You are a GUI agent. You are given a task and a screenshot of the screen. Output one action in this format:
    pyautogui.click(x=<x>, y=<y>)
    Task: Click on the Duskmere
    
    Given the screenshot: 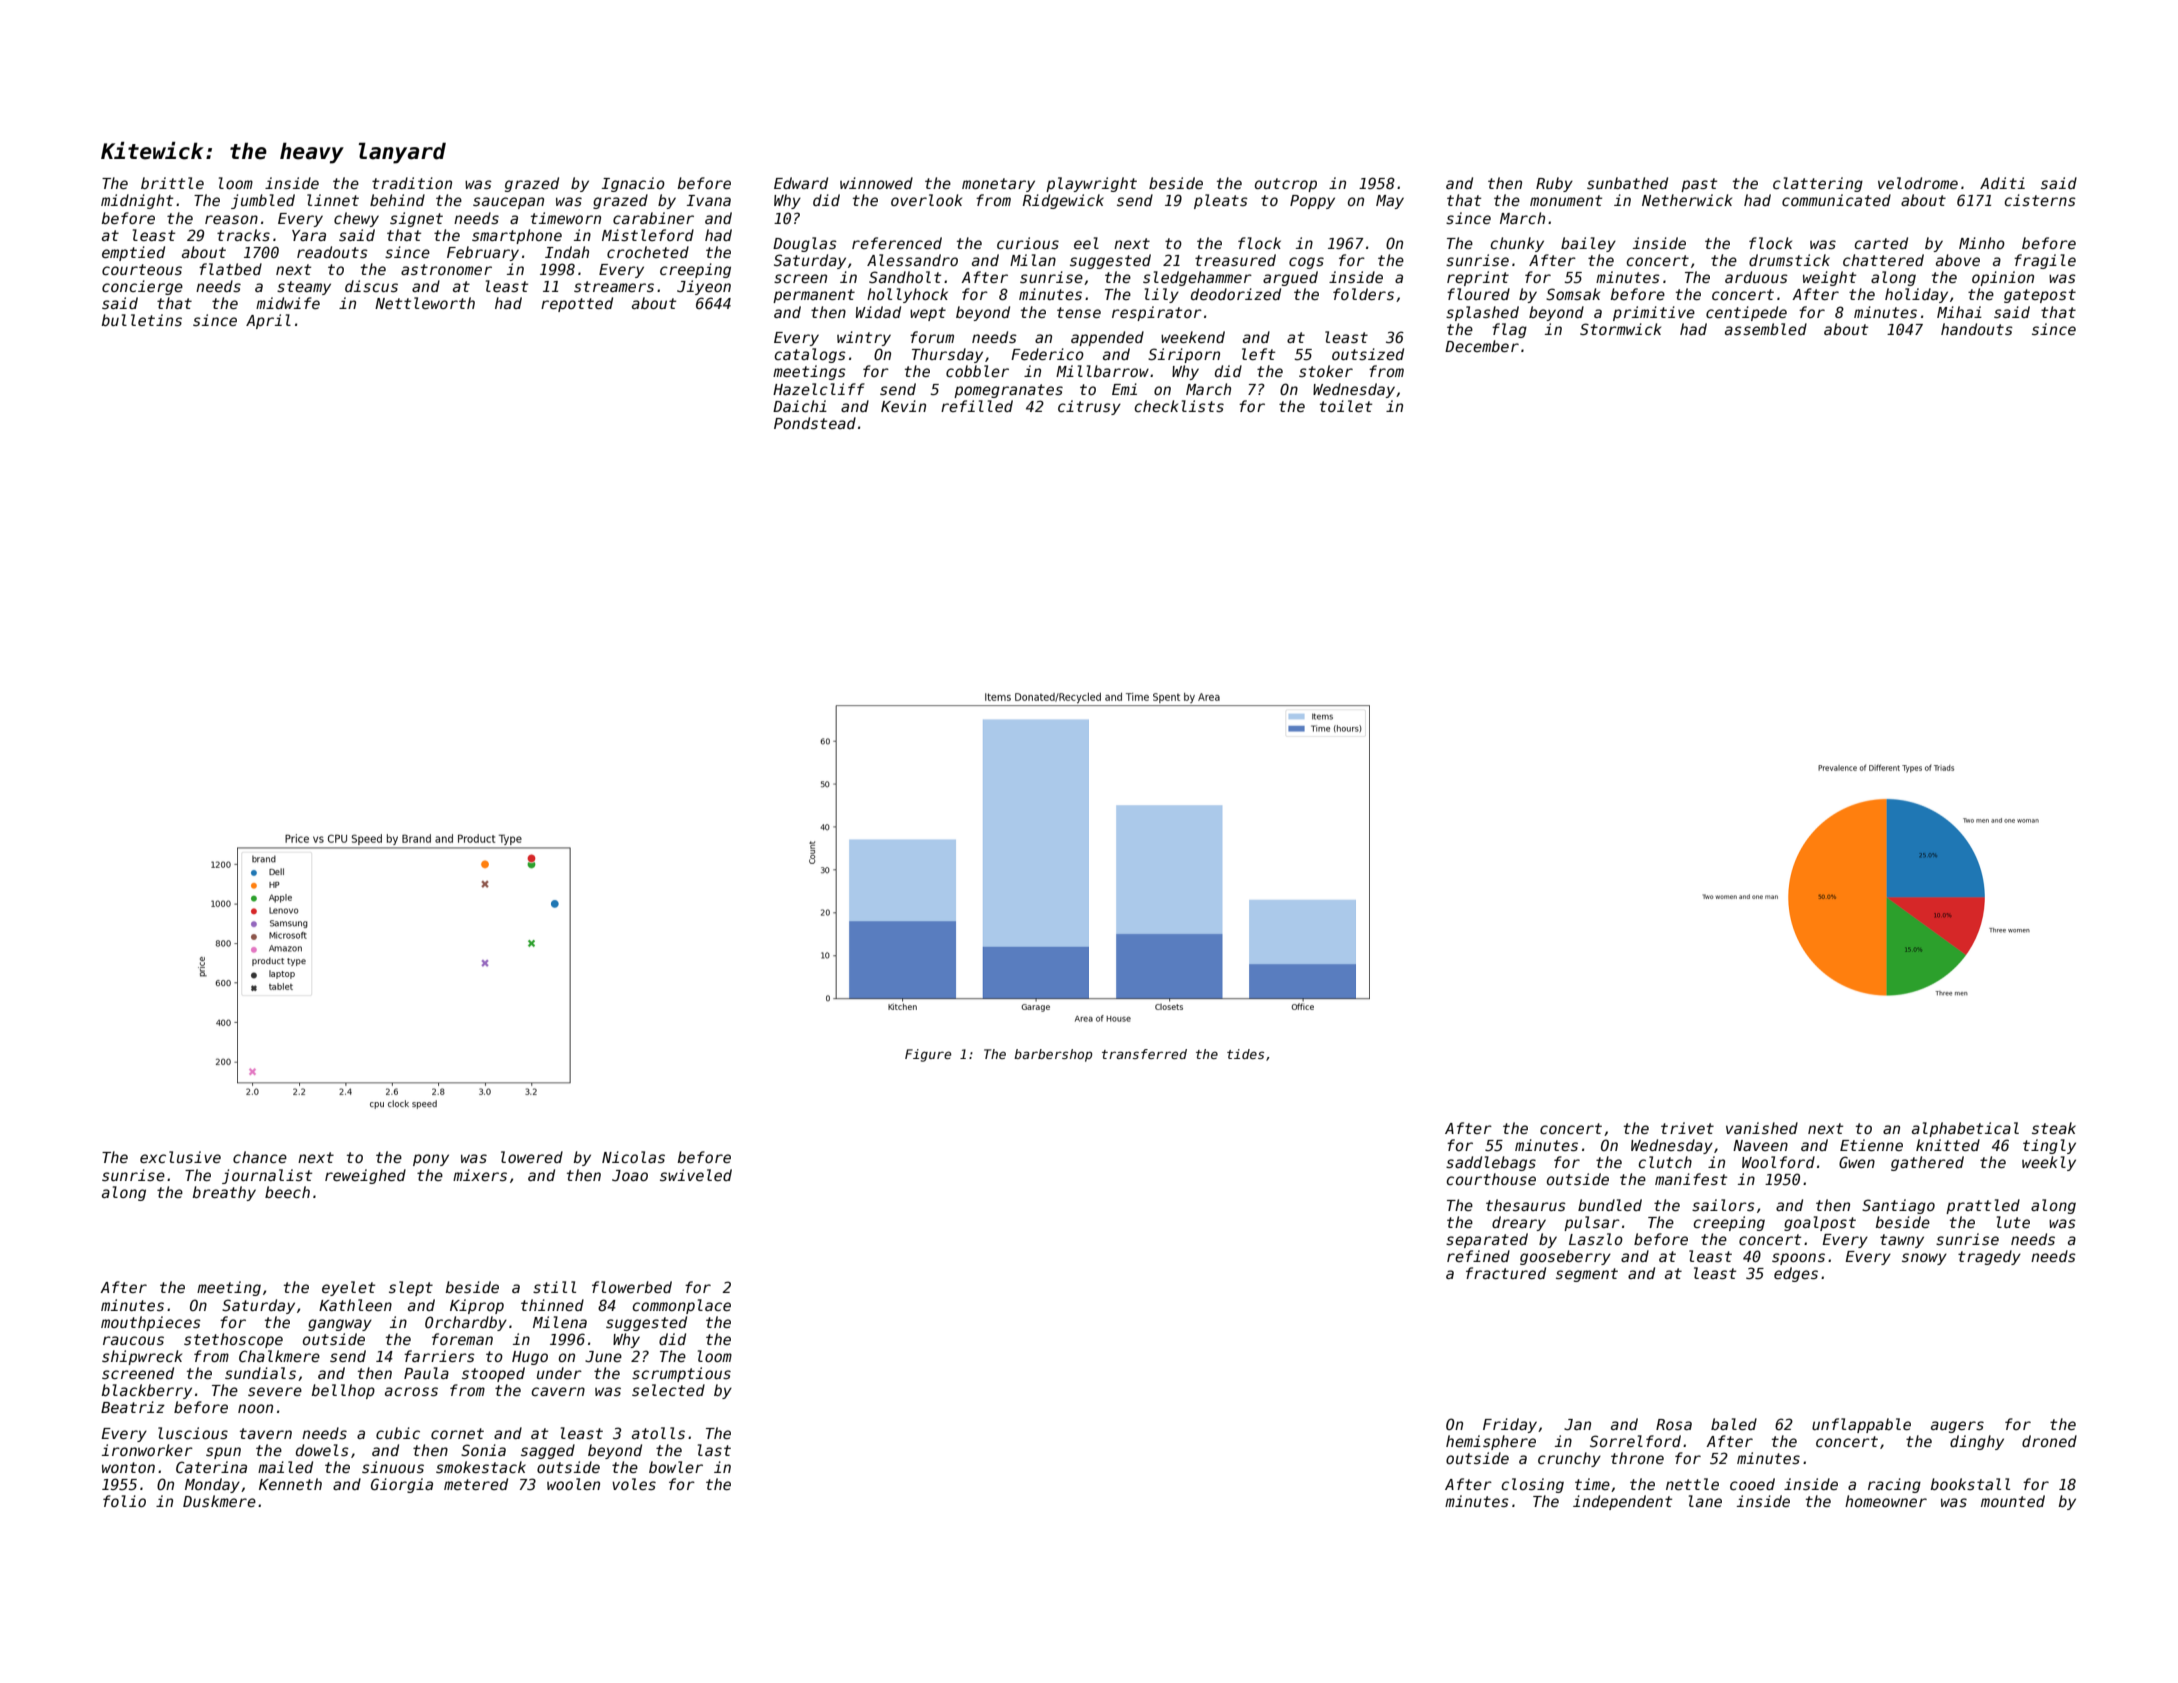 What is the action you would take?
    pyautogui.click(x=219, y=1501)
